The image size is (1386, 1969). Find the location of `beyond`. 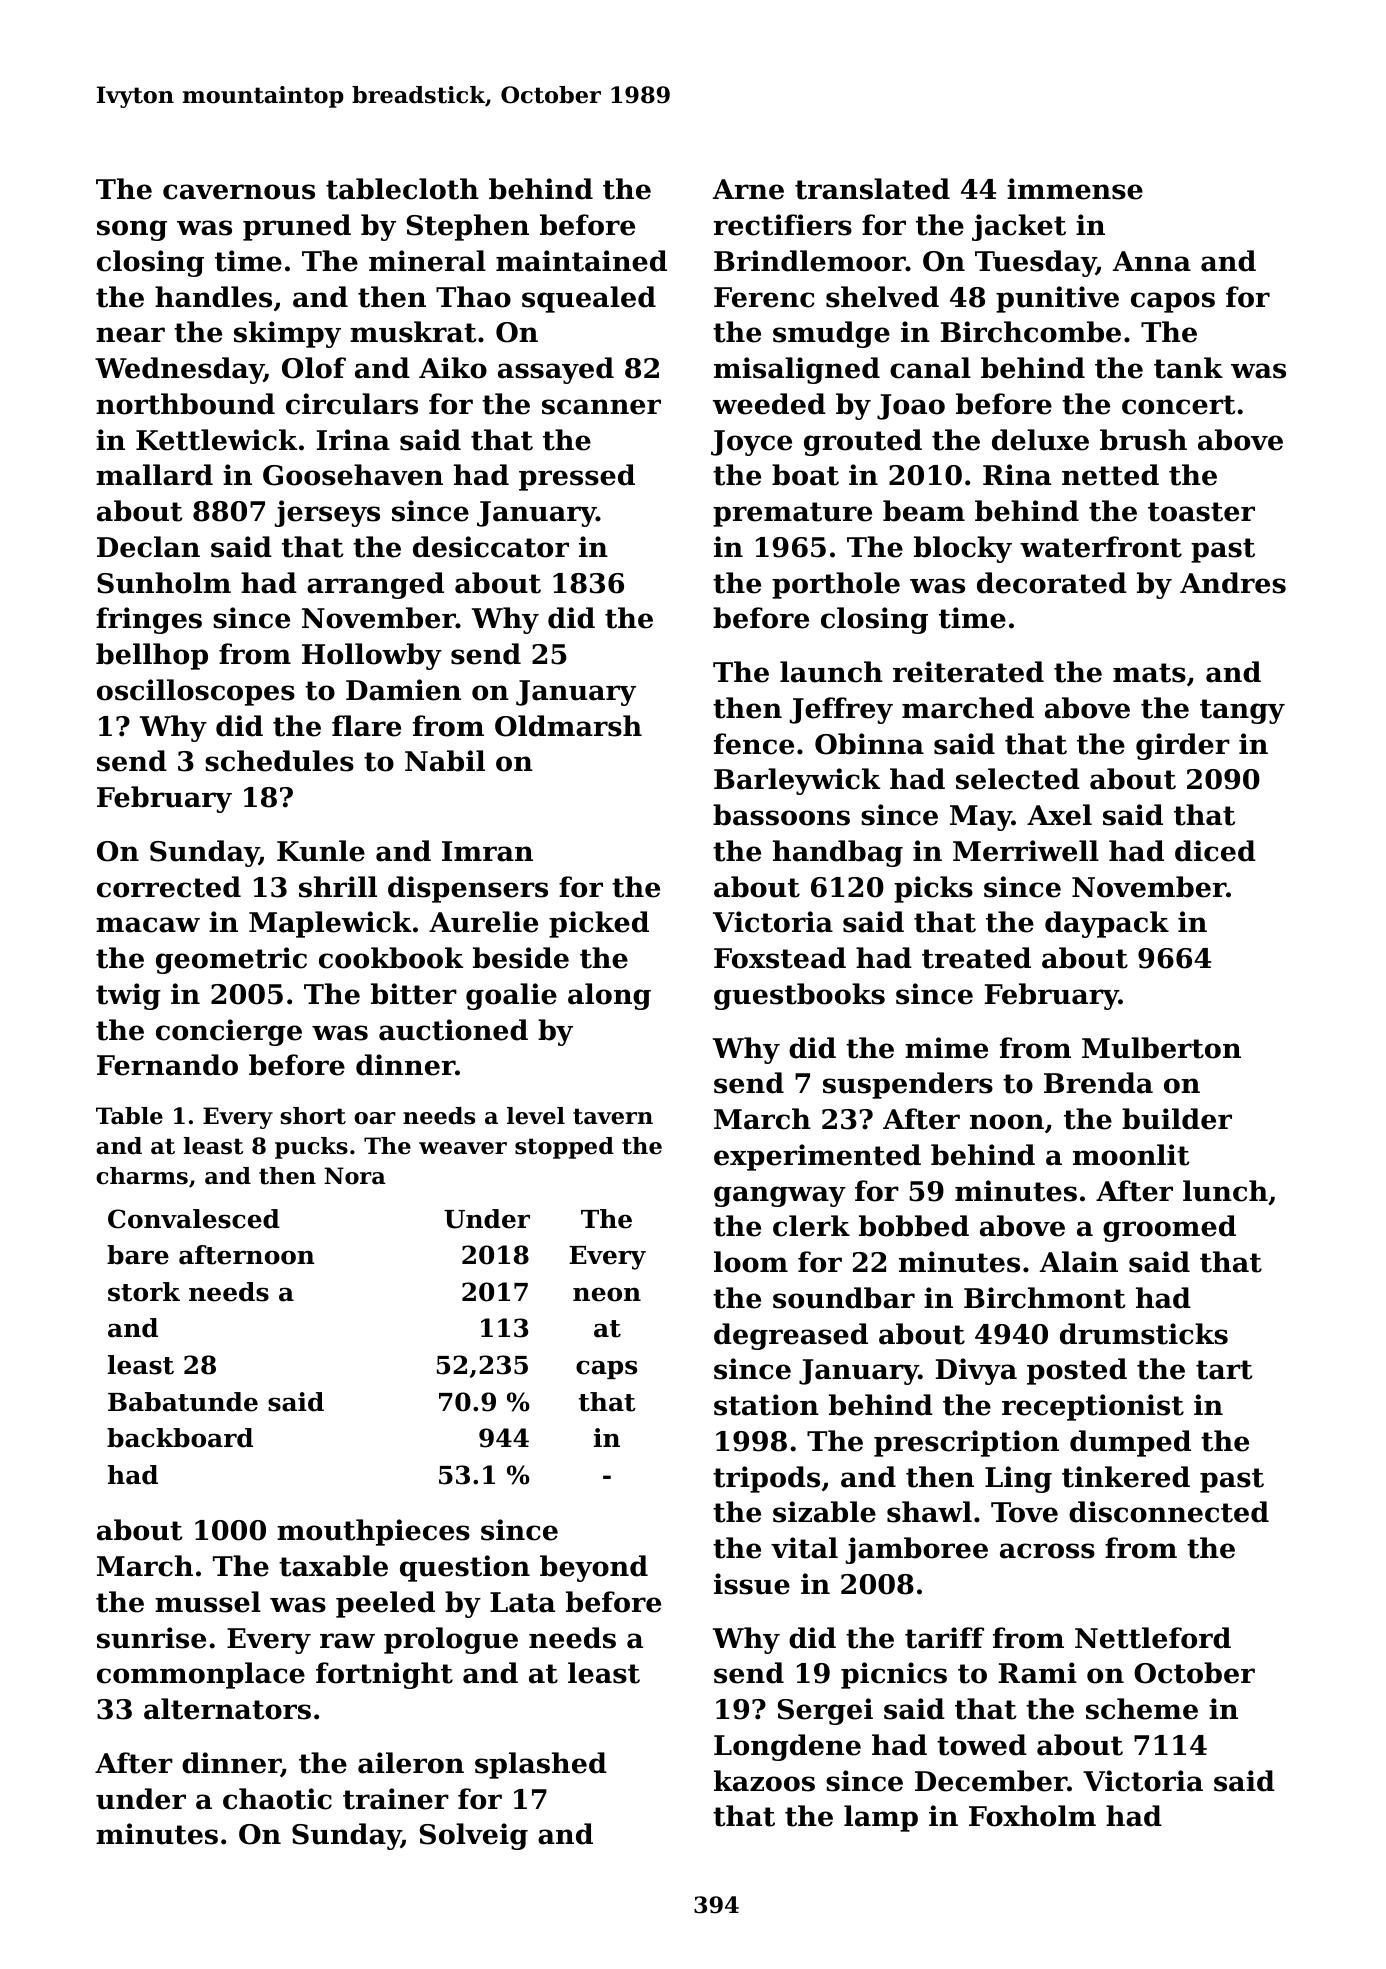

beyond is located at coordinates (594, 1568).
